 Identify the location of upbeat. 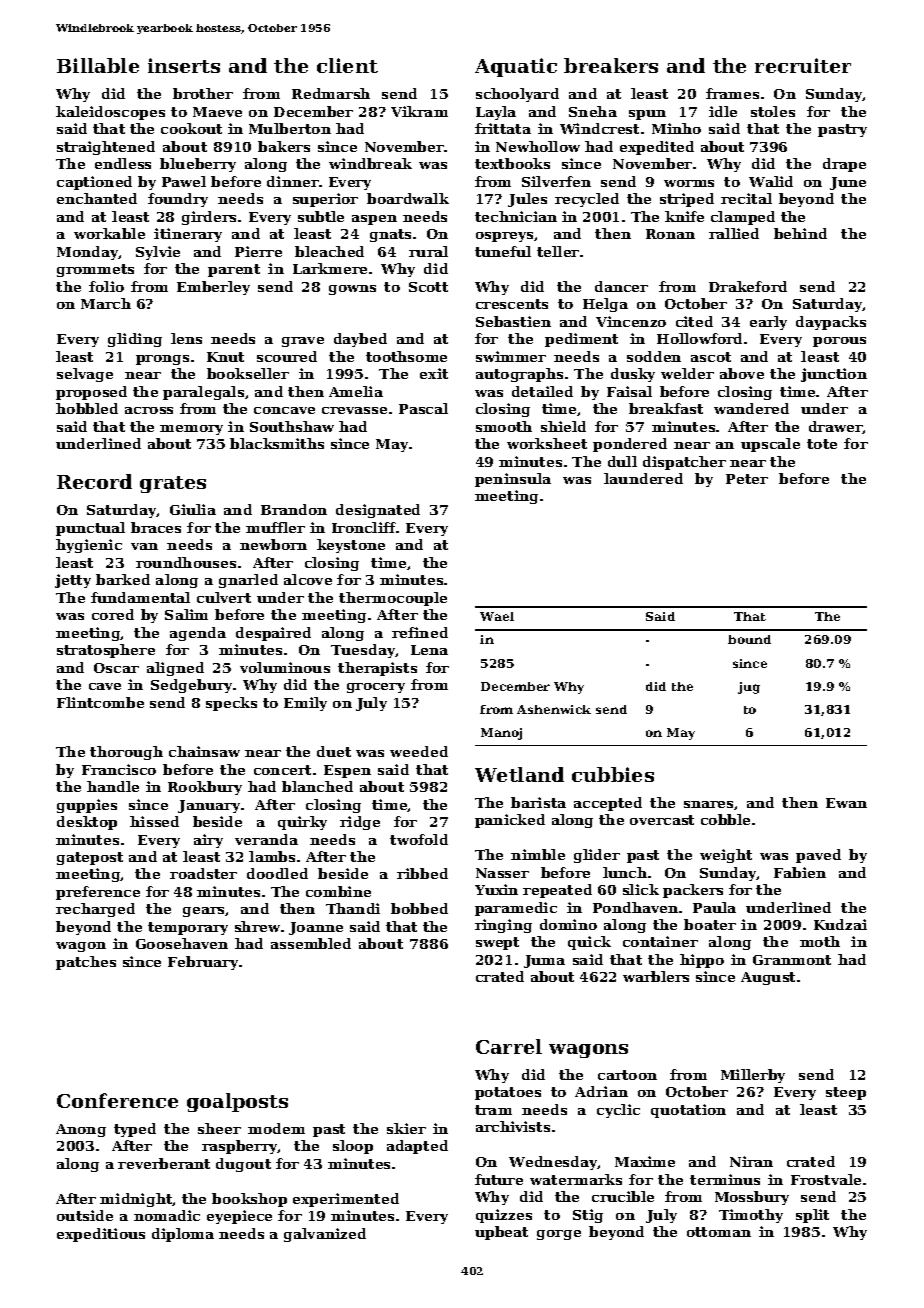
(501, 1233).
